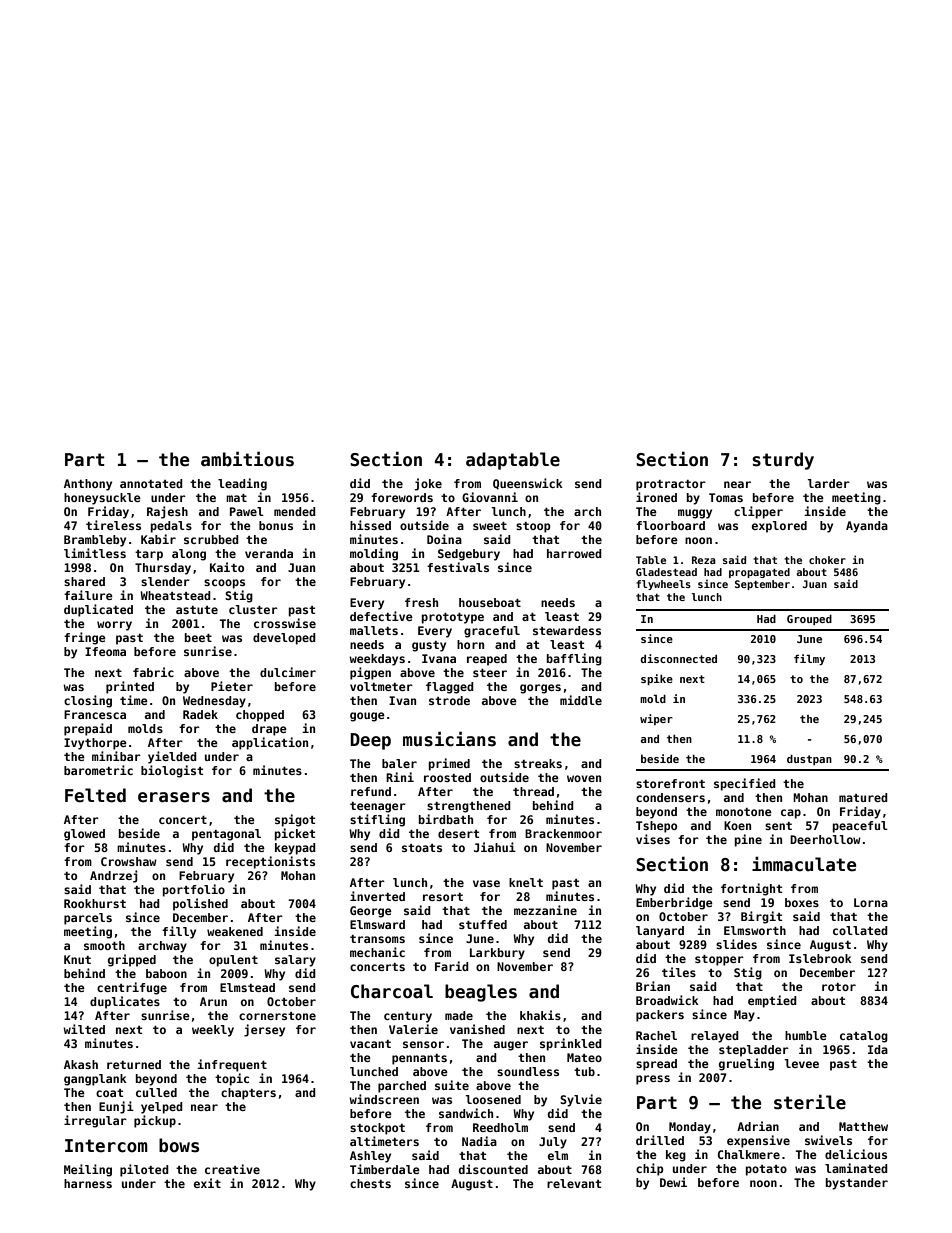 This screenshot has height=1233, width=952. Describe the element at coordinates (809, 620) in the screenshot. I see `Grouped` at that location.
